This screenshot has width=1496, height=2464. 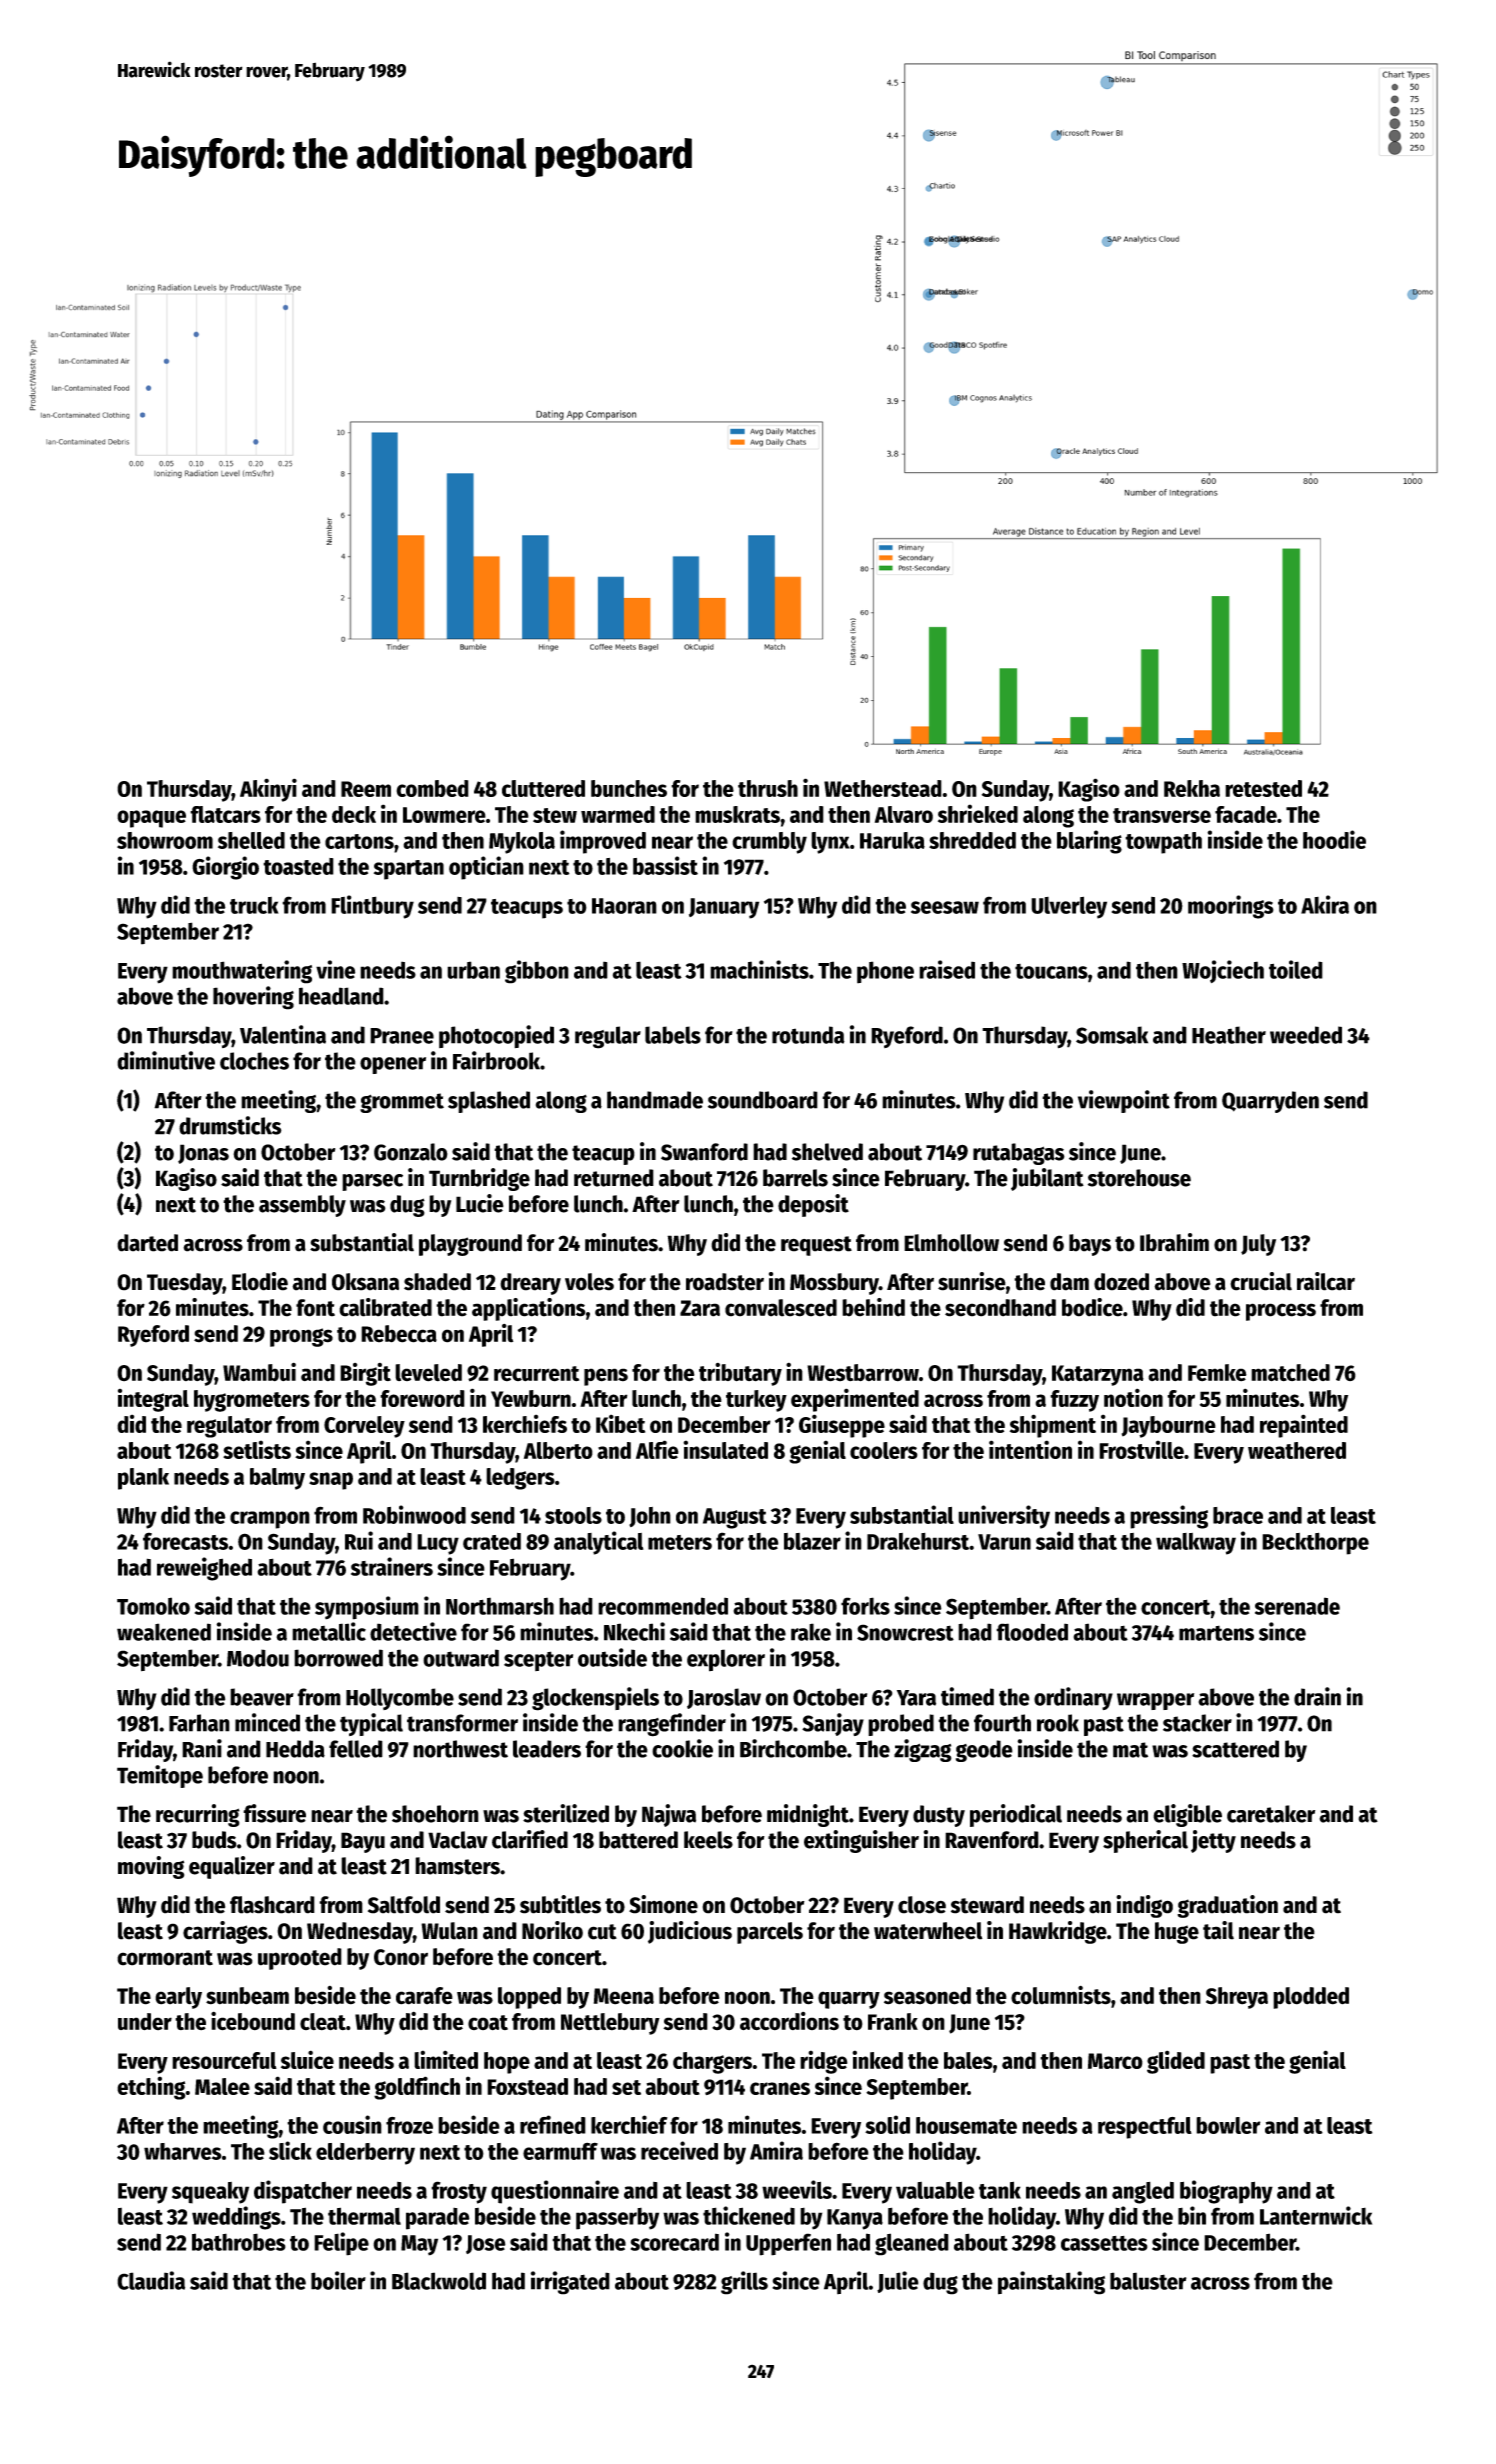 I want to click on Claudia, so click(x=151, y=2280).
